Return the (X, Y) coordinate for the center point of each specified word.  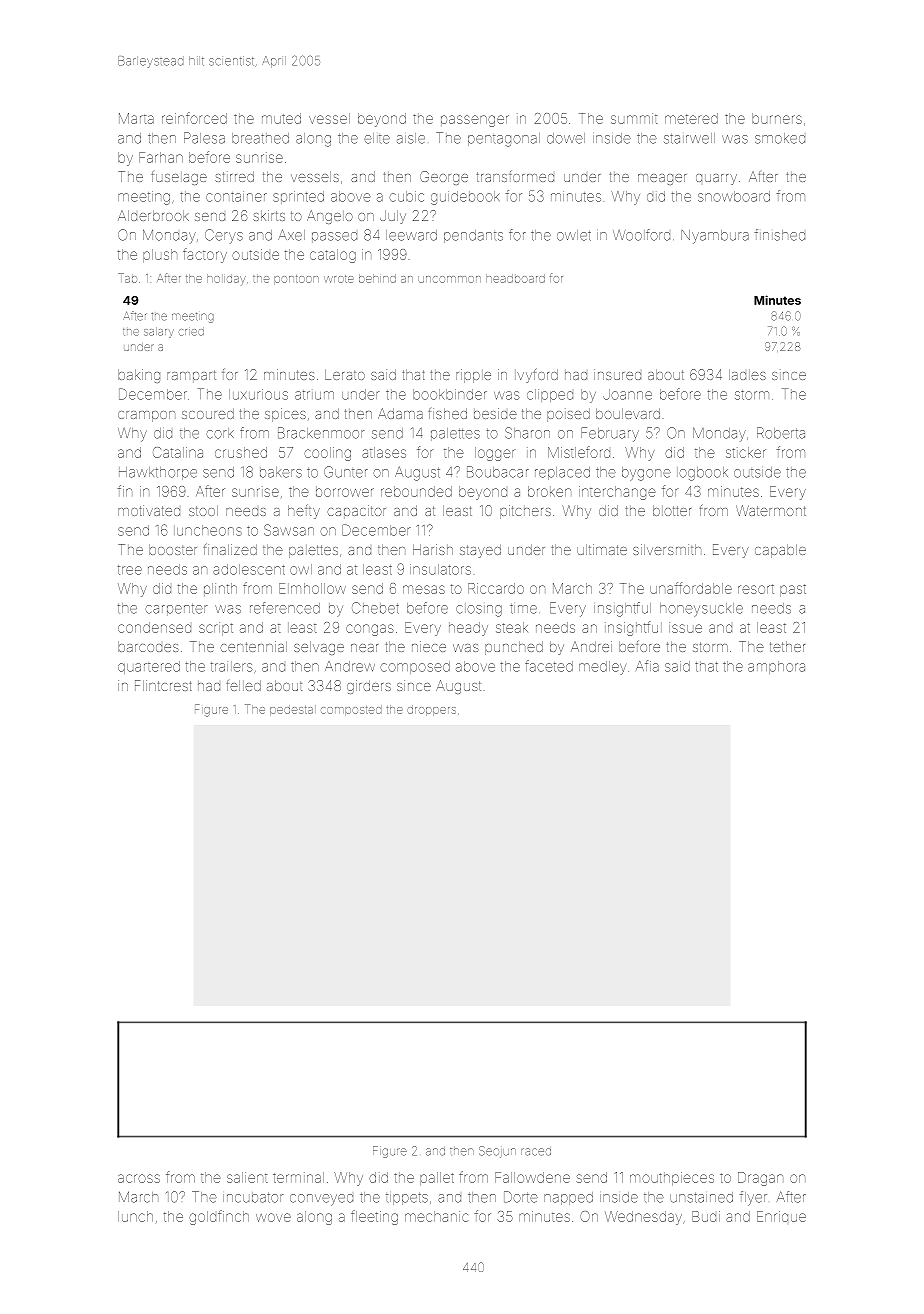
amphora (776, 667)
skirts (269, 215)
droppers (431, 710)
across (139, 1178)
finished (780, 235)
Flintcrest (163, 685)
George (444, 178)
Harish (433, 549)
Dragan (760, 1179)
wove (273, 1217)
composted (351, 710)
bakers (281, 472)
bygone (646, 474)
